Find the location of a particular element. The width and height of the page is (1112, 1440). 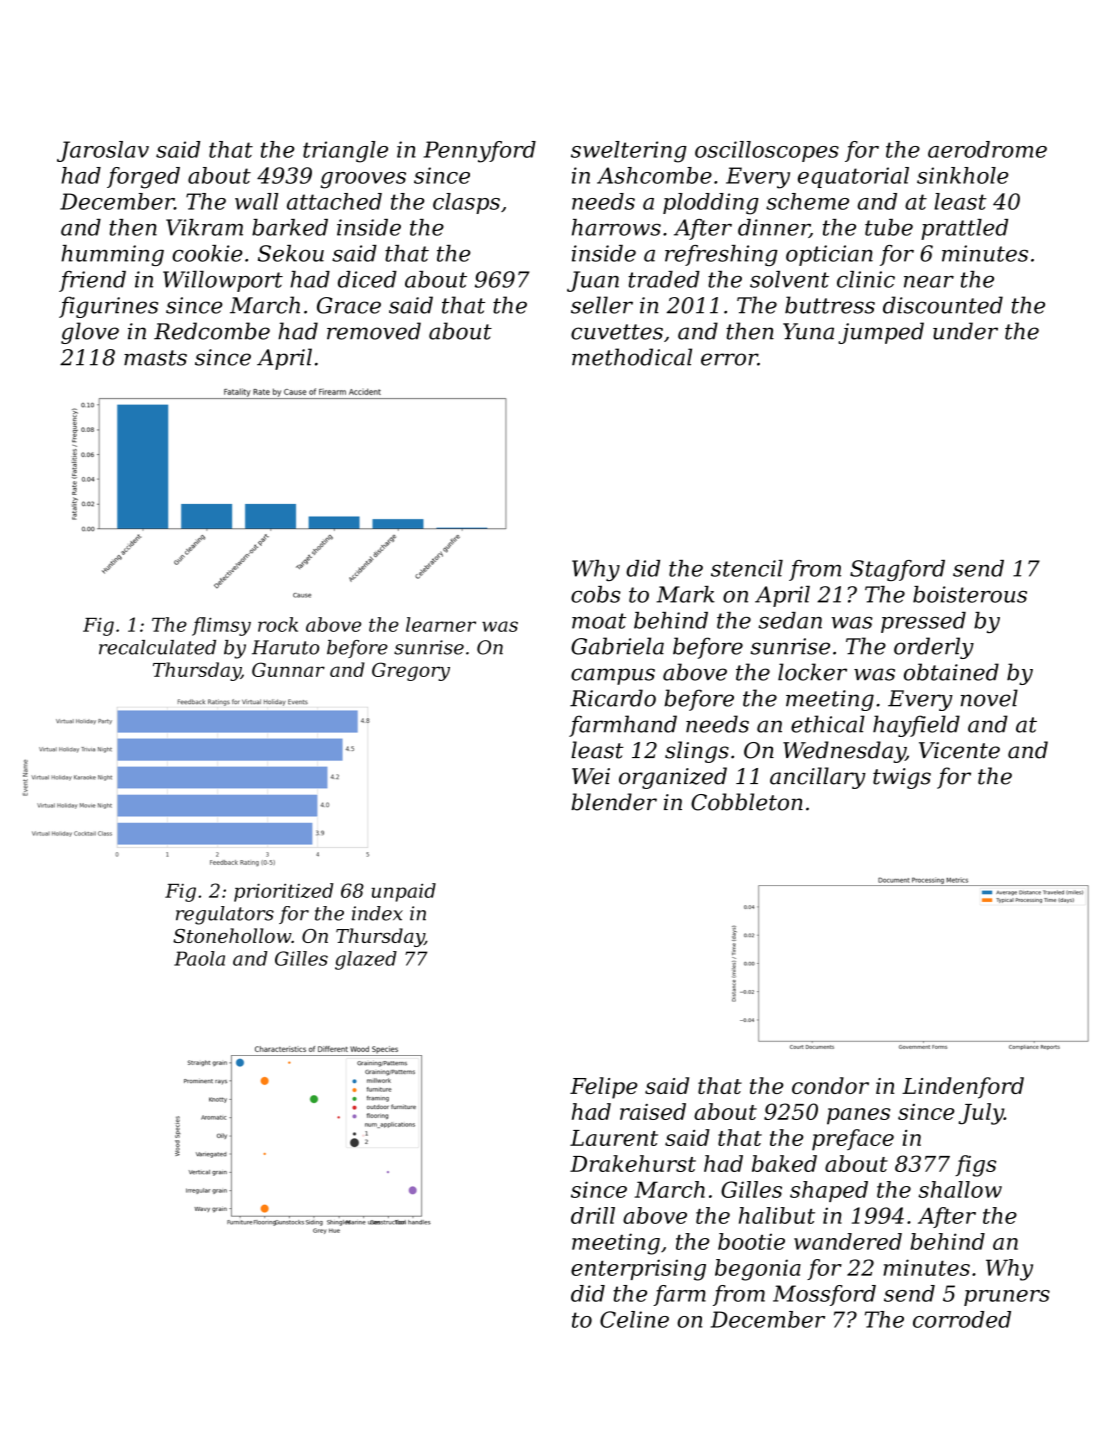

Lindenford is located at coordinates (963, 1088).
